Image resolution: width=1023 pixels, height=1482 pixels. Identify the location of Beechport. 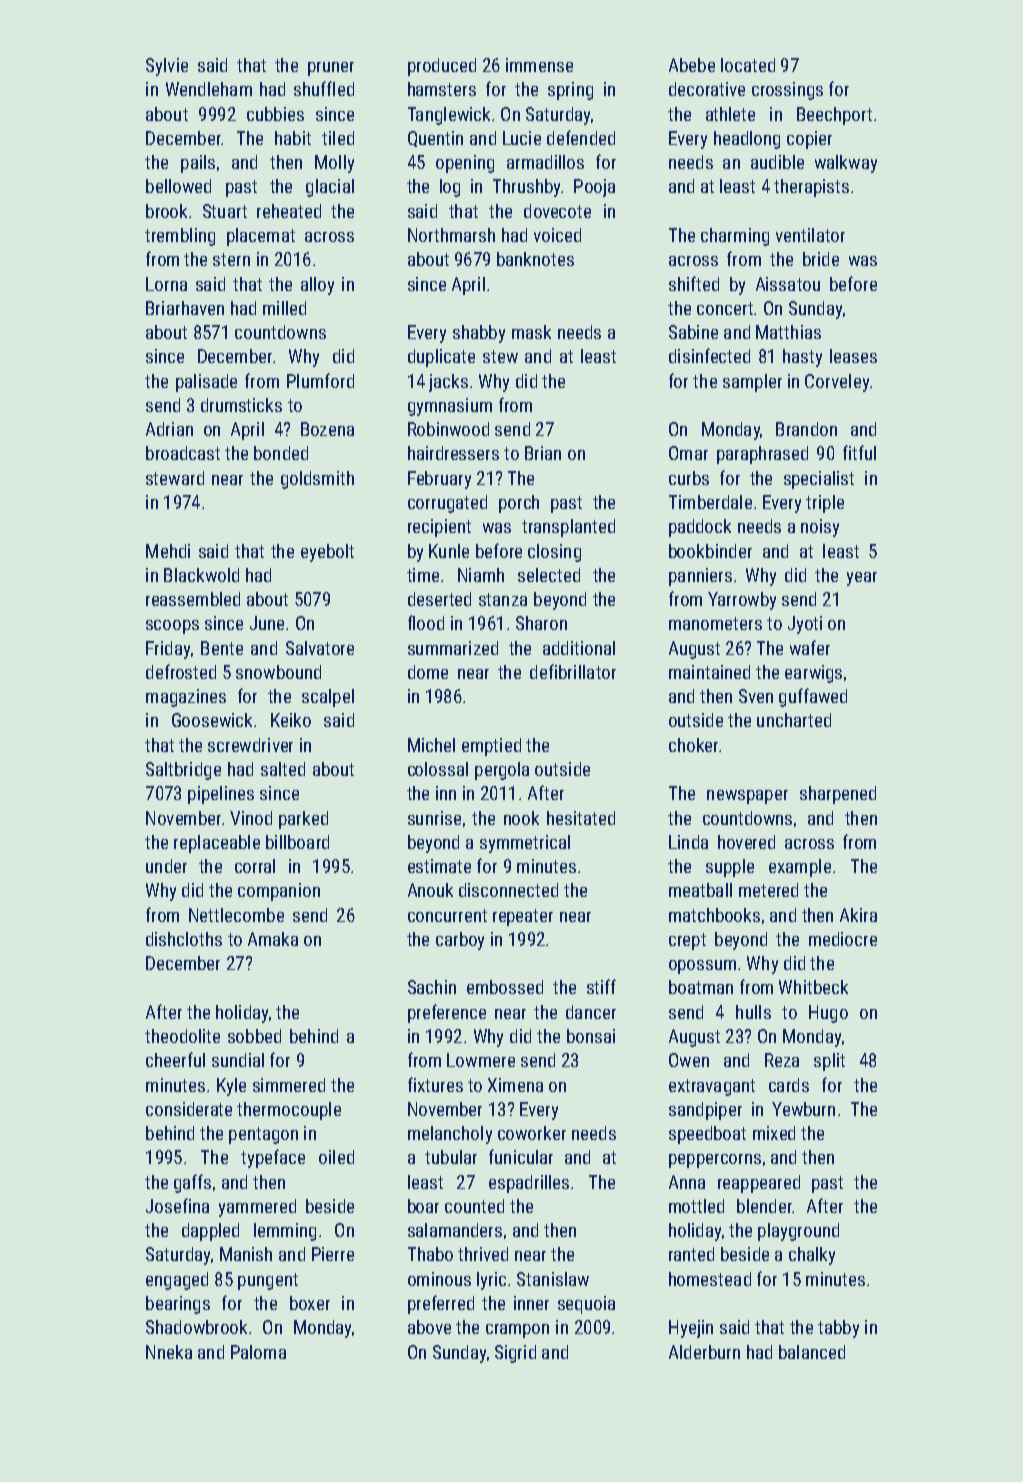
(834, 116).
